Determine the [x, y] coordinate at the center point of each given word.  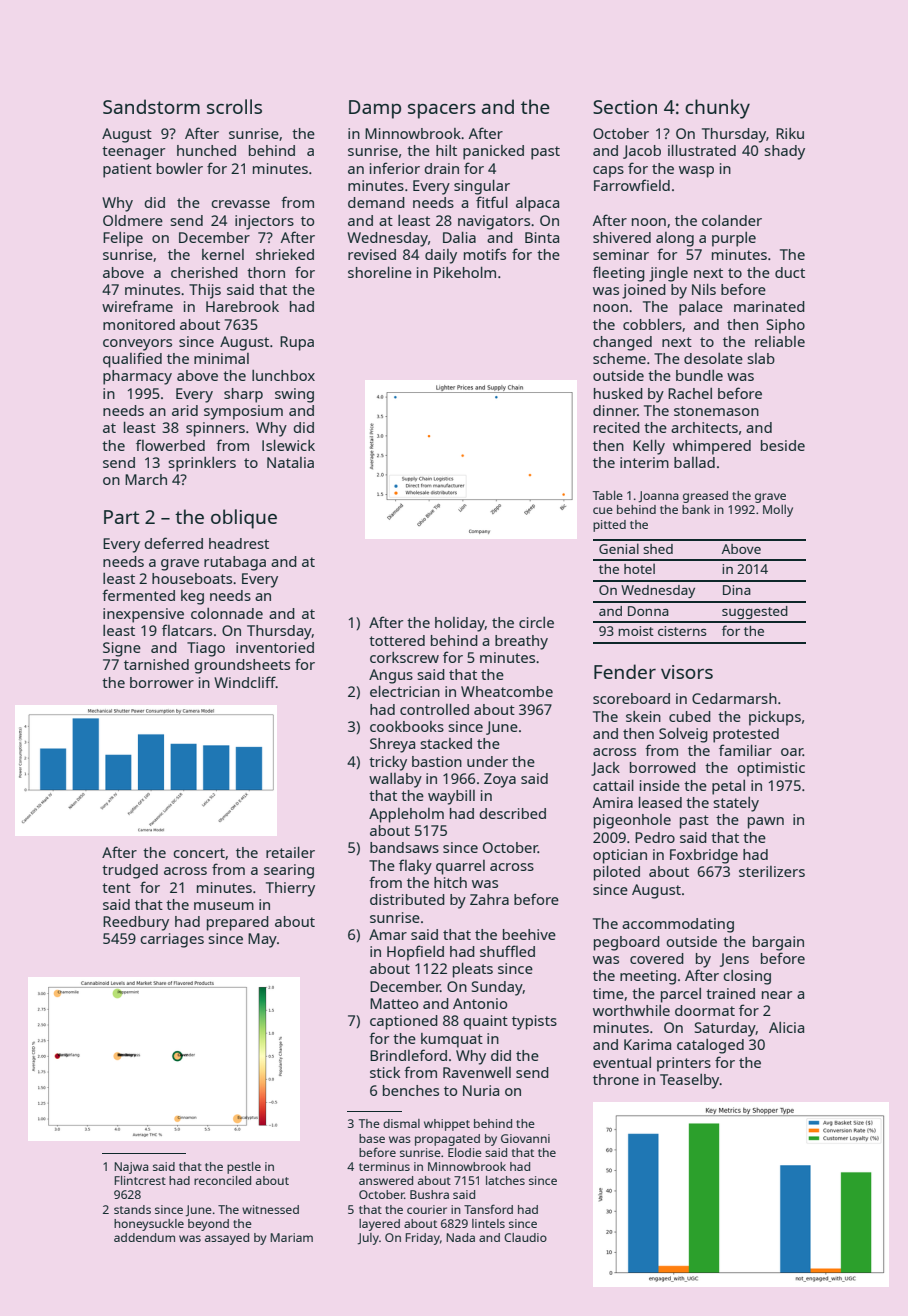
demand [376, 202]
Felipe [123, 239]
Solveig [683, 735]
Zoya [500, 780]
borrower [162, 682]
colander [732, 220]
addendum [144, 1237]
